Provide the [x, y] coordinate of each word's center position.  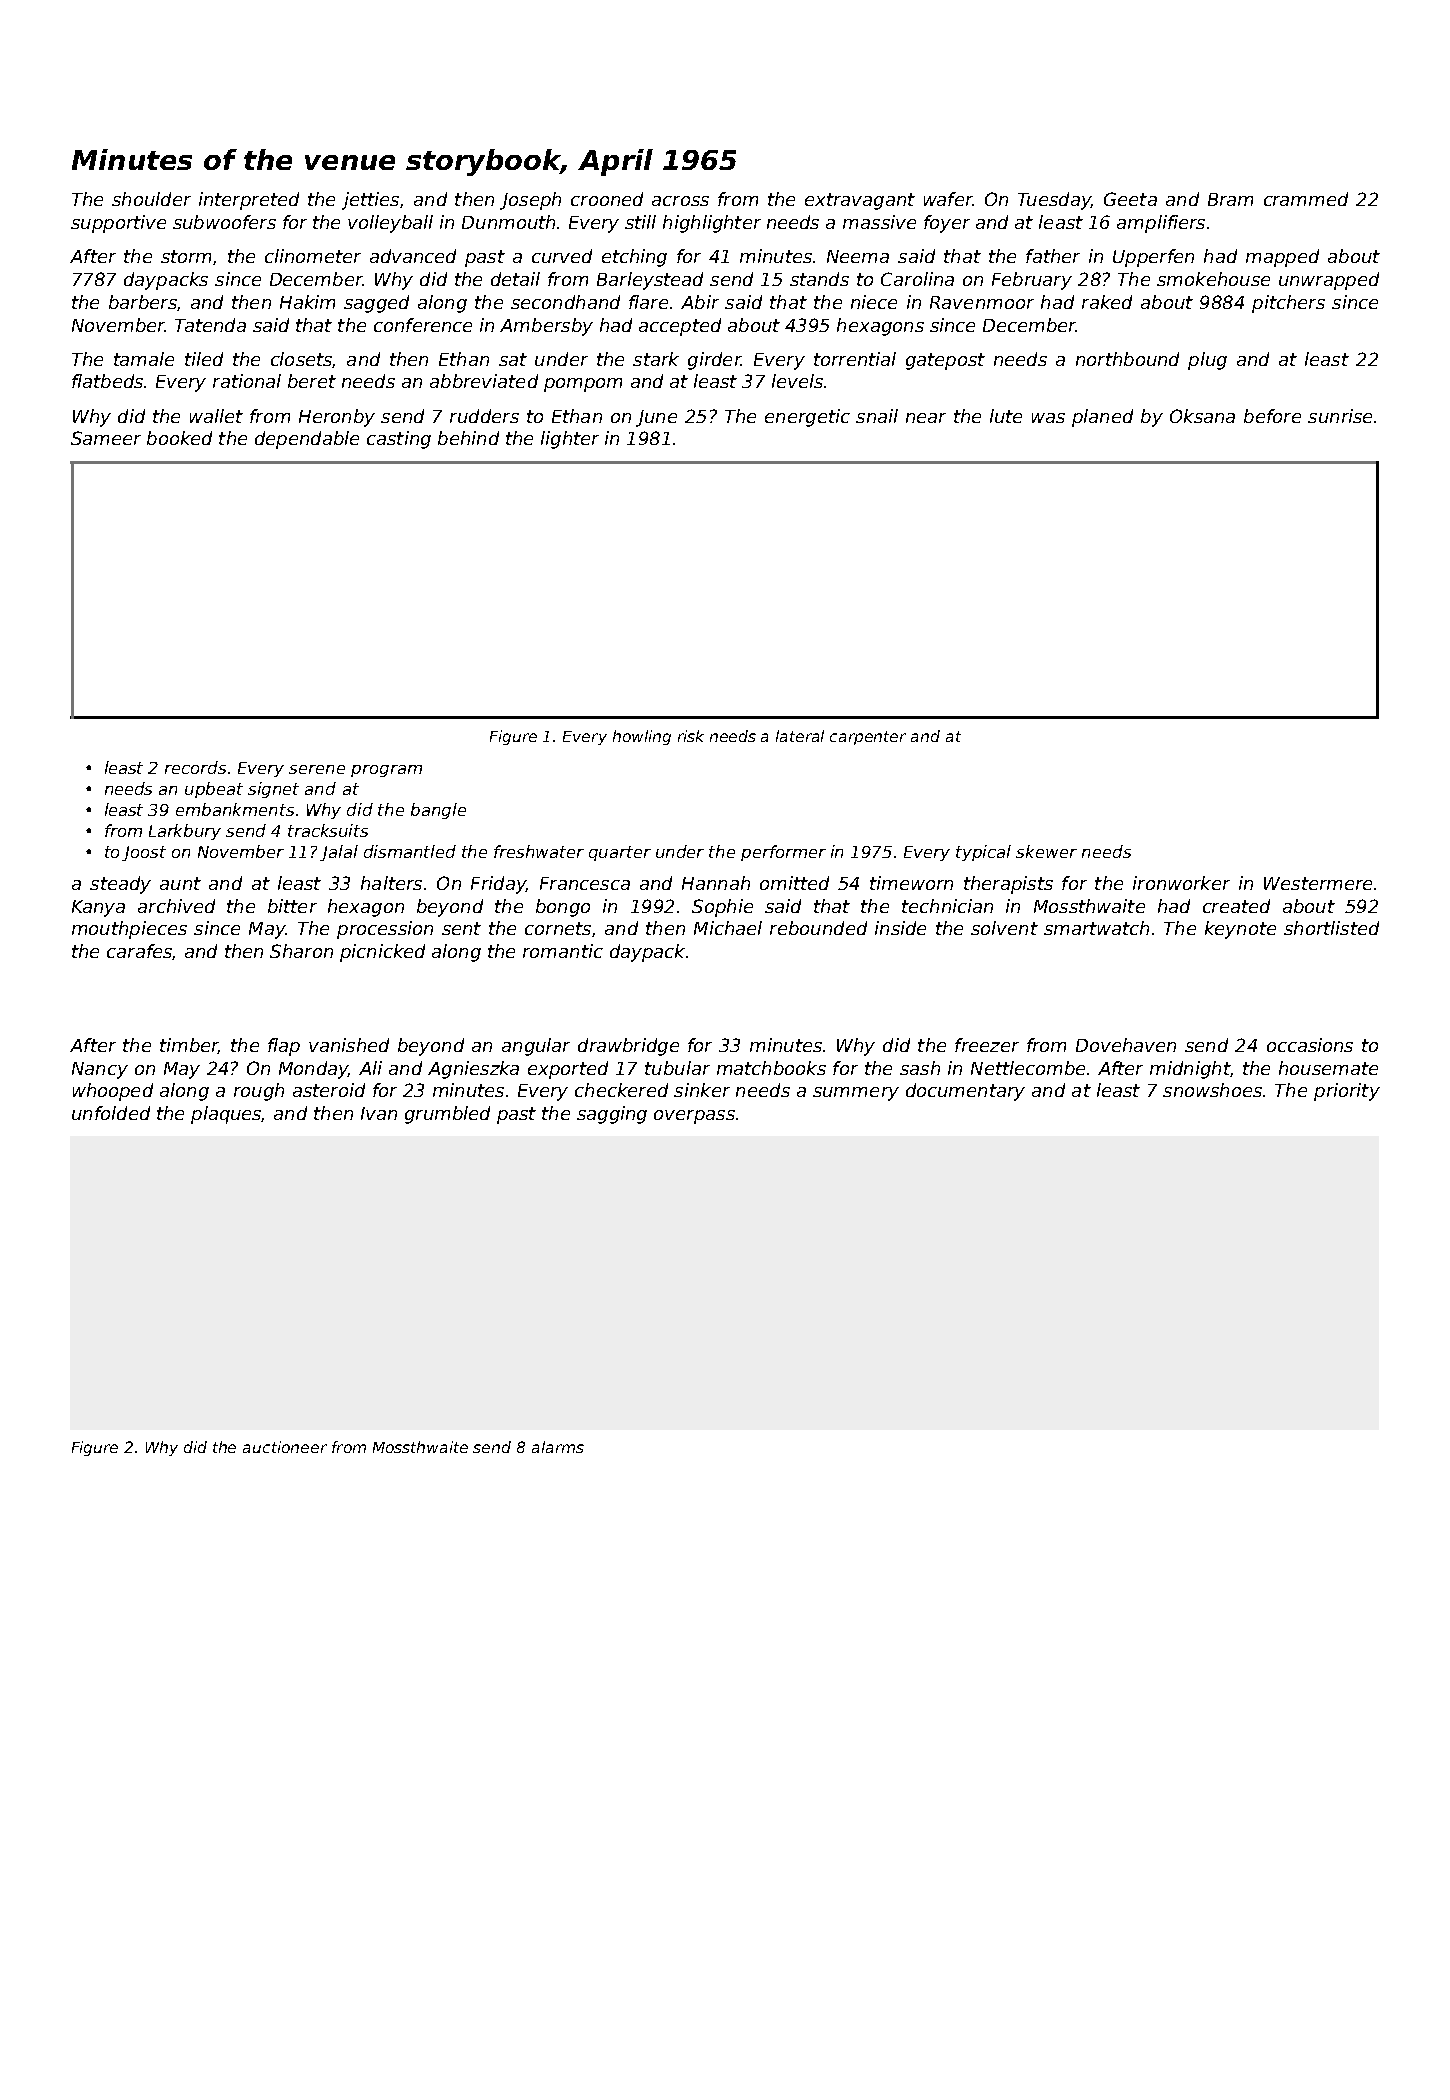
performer [783, 853]
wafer [948, 199]
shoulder [151, 199]
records [195, 767]
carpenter [868, 738]
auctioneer [285, 1447]
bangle [438, 811]
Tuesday [1054, 201]
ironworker [1181, 883]
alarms [558, 1447]
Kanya [98, 908]
